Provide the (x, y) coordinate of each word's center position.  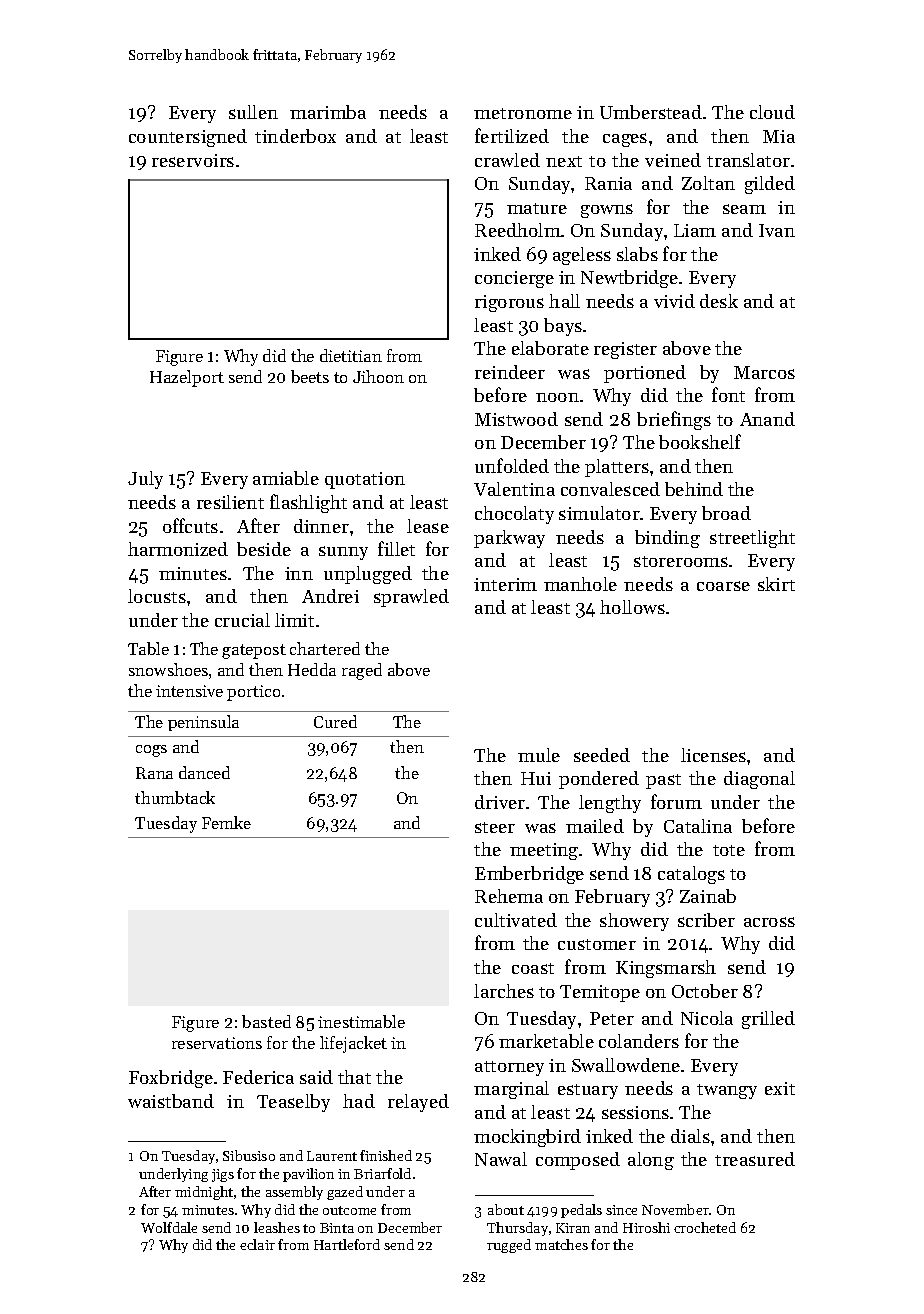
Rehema (509, 896)
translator (748, 160)
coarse (723, 586)
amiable (286, 478)
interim (505, 584)
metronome (523, 113)
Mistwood (516, 419)
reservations (217, 1043)
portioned (645, 374)
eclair (257, 1244)
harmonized (178, 549)
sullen (253, 112)
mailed (595, 826)
